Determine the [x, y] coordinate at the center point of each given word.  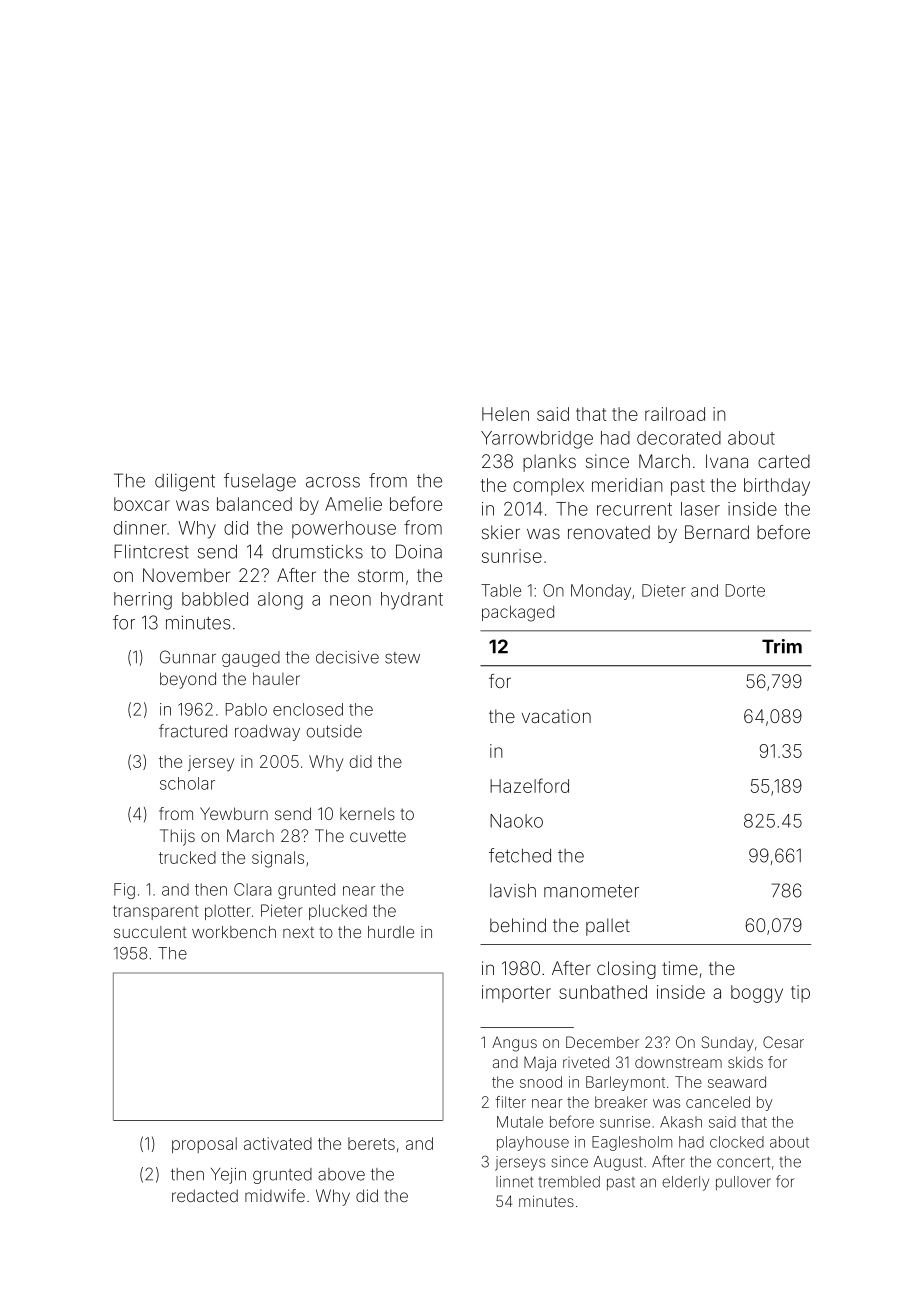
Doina [419, 551]
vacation [556, 716]
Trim [782, 646]
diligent [185, 482]
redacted [205, 1195]
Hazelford [529, 785]
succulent [150, 932]
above [341, 1174]
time [680, 968]
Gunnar [188, 657]
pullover [743, 1183]
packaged [518, 613]
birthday [777, 487]
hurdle [391, 932]
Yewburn [234, 813]
